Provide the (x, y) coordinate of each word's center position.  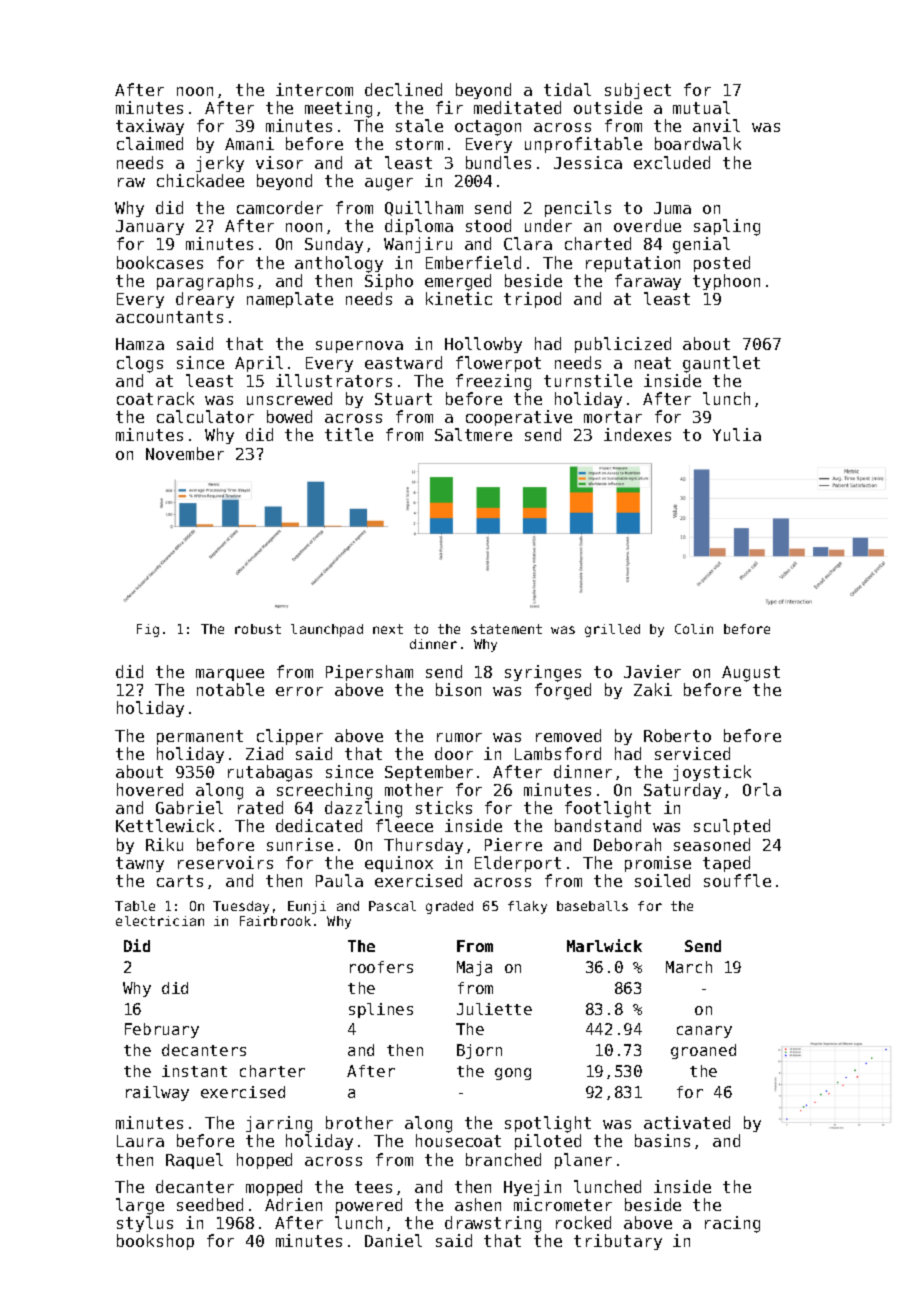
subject (638, 91)
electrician (160, 921)
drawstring (493, 1224)
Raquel (194, 1161)
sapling (727, 227)
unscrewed (289, 398)
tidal (567, 89)
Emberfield (473, 262)
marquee (230, 675)
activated (687, 1122)
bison (458, 689)
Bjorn (479, 1051)
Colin (694, 629)
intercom (314, 89)
